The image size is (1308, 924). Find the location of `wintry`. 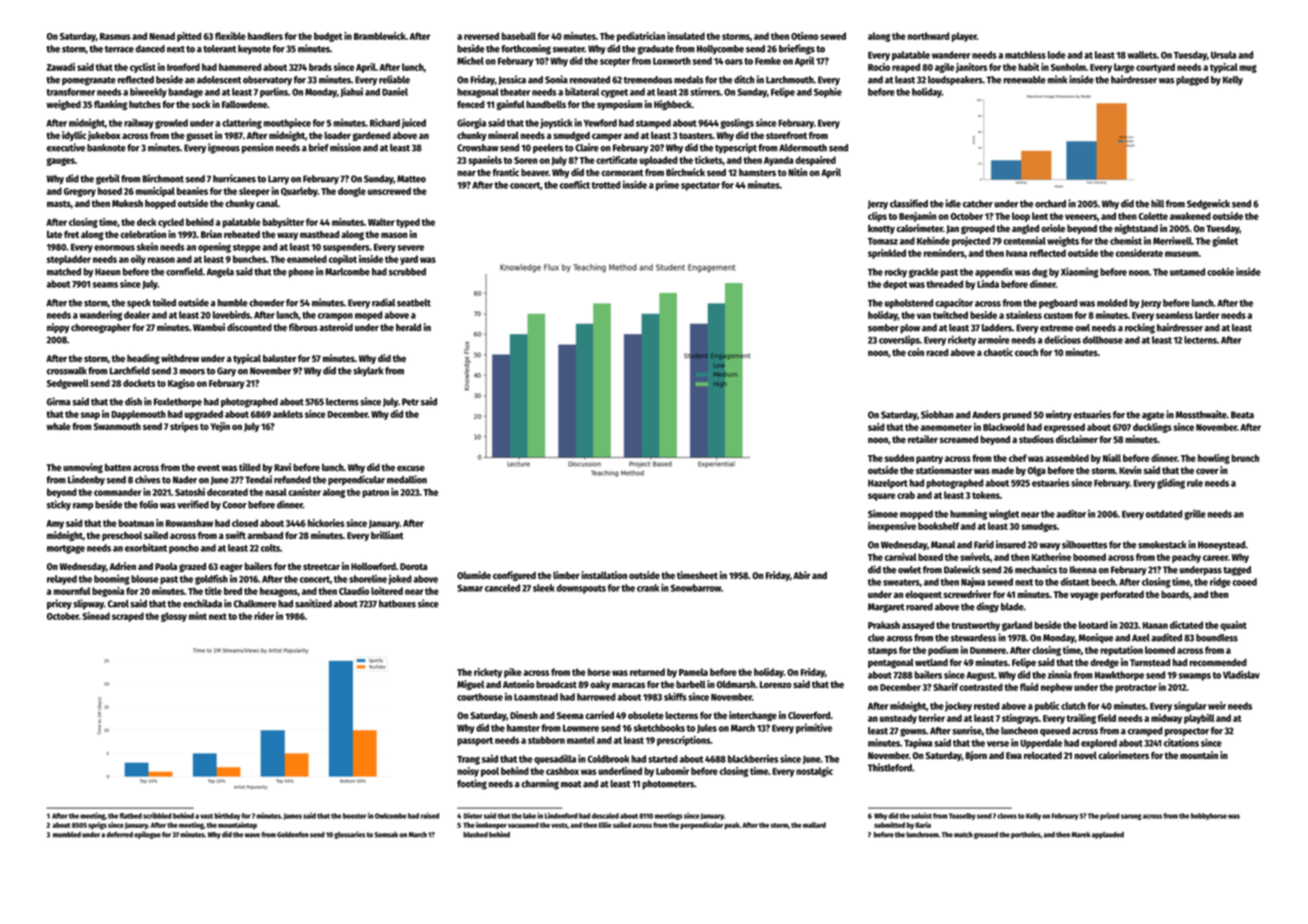

wintry is located at coordinates (1058, 415).
